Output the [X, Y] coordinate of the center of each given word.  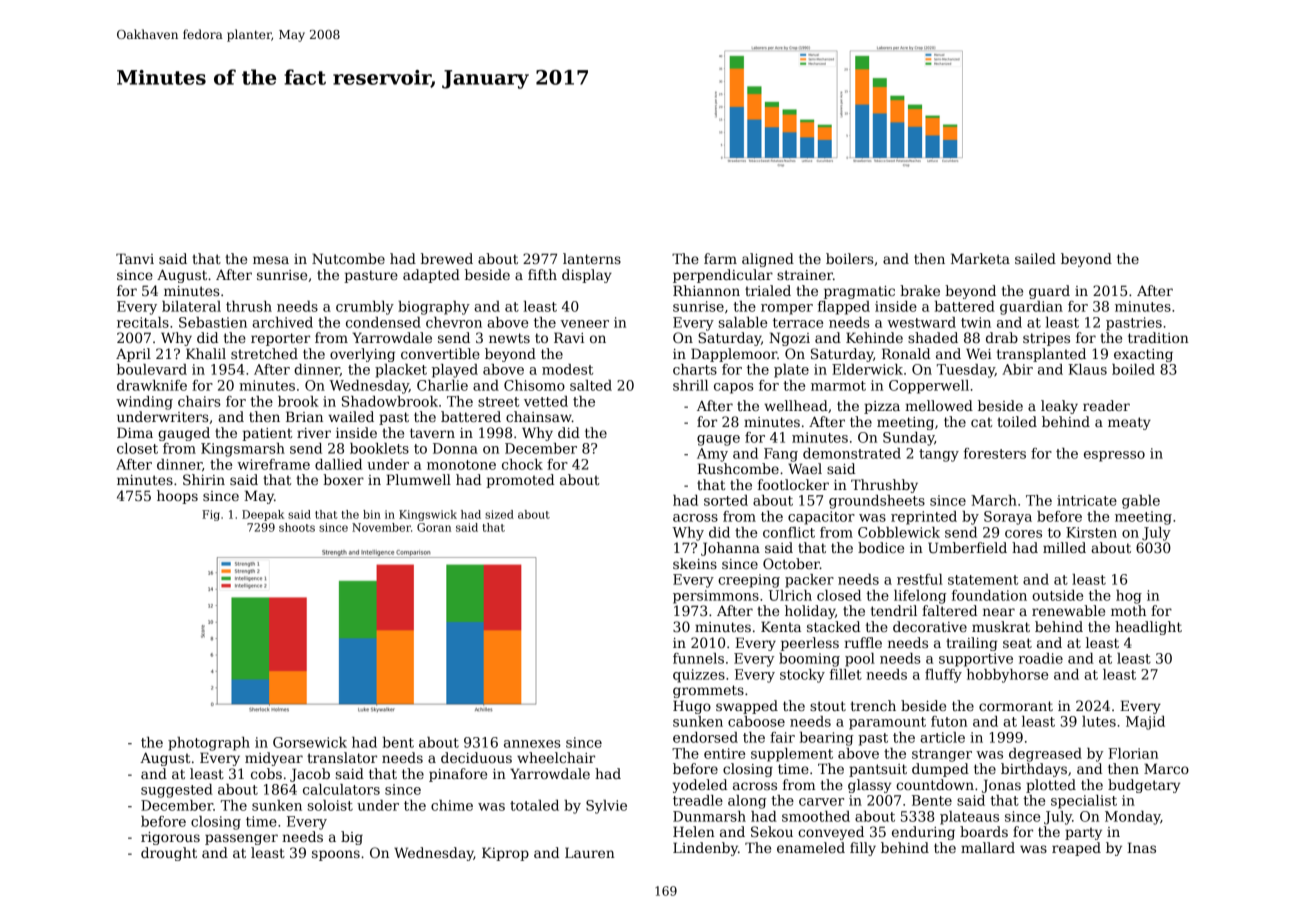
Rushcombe [738, 468]
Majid [1145, 723]
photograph [209, 744]
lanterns [592, 258]
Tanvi [135, 258]
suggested [177, 791]
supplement [792, 755]
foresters [995, 453]
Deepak [263, 515]
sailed [1035, 258]
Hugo [692, 707]
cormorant [1016, 706]
